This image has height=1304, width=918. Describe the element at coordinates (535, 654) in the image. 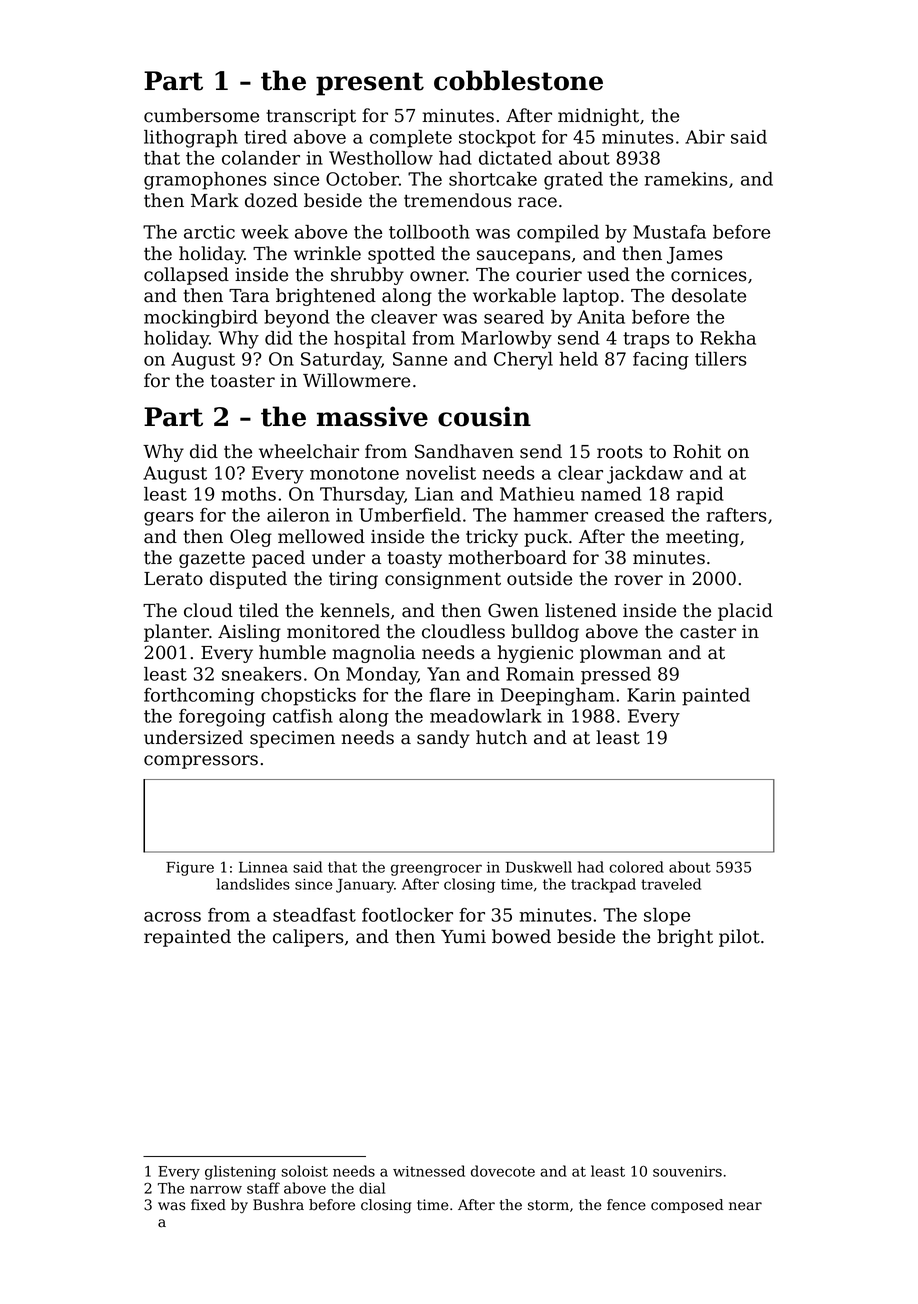

I see `hygienic` at that location.
